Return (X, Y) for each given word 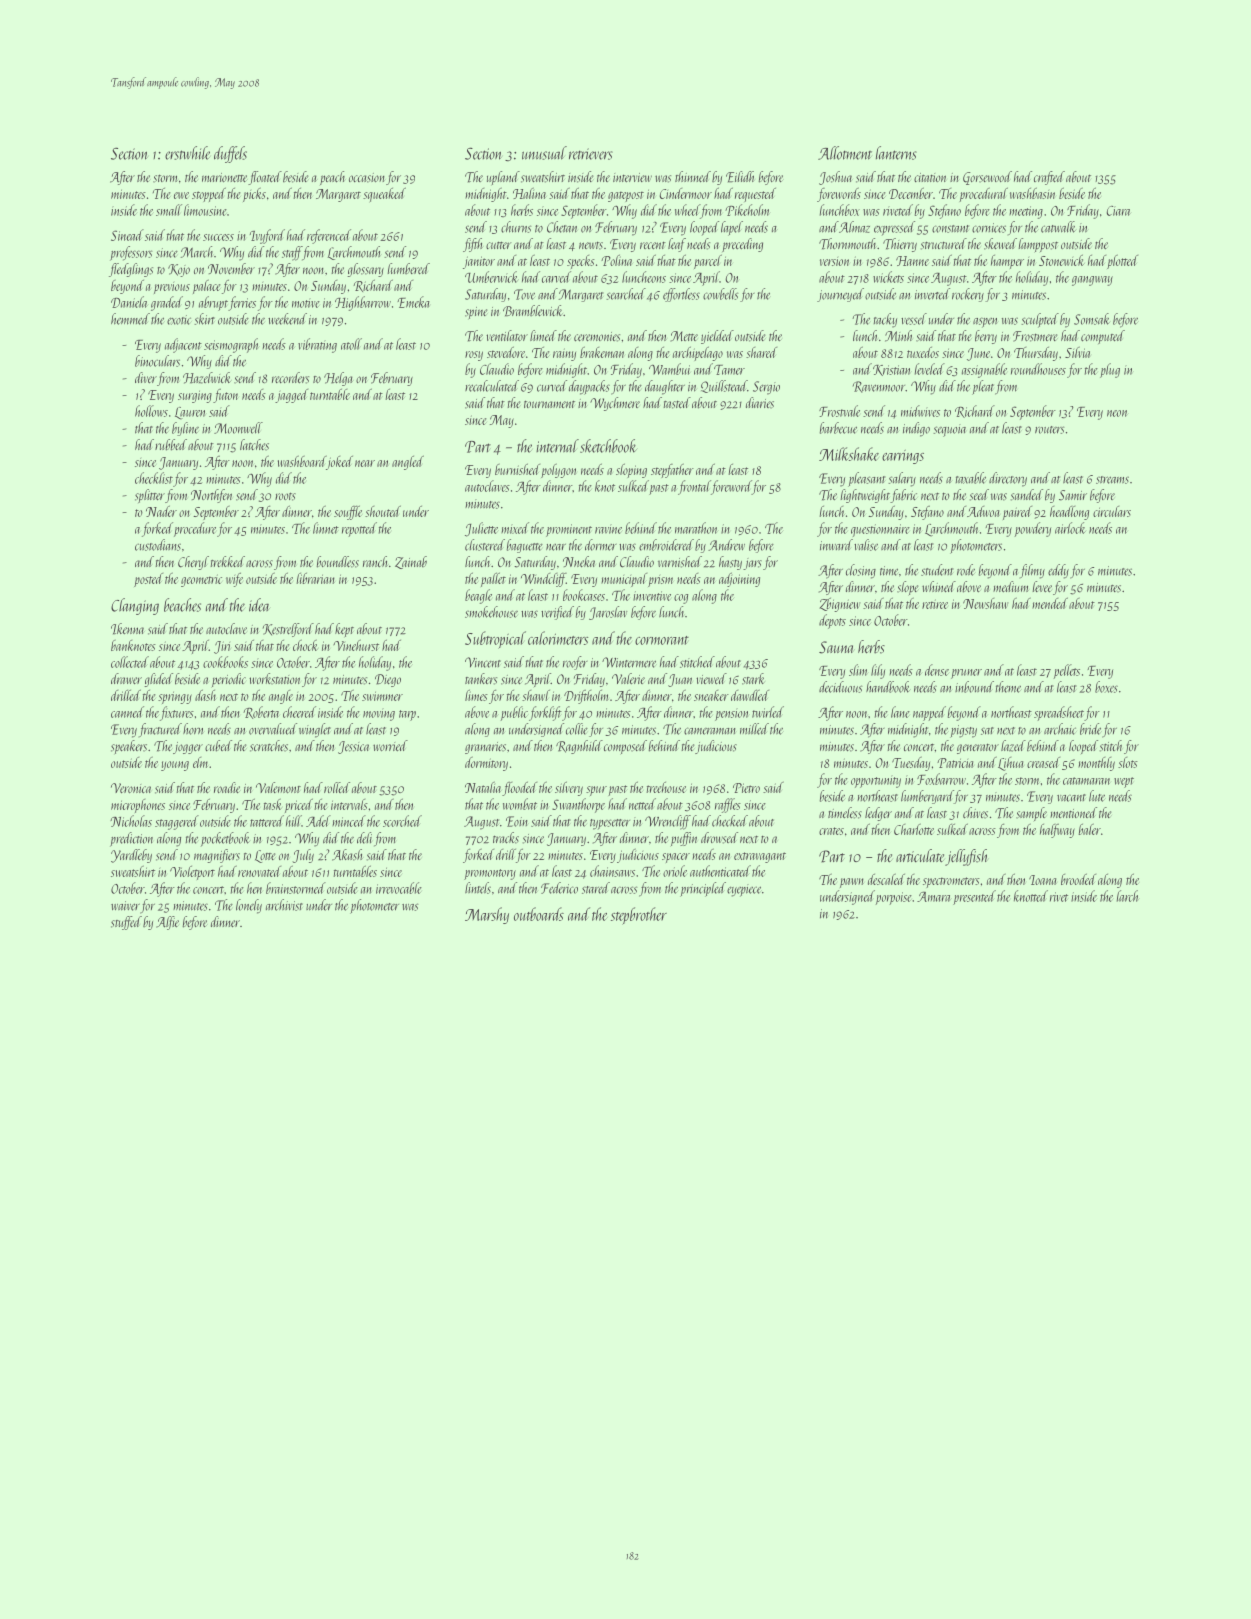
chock (305, 645)
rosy (474, 356)
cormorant (662, 640)
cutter (498, 245)
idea (259, 605)
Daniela (129, 302)
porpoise (893, 898)
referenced (329, 236)
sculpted (1040, 320)
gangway (1092, 281)
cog (681, 599)
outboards (539, 914)
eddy (1058, 571)
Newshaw (985, 603)
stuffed (126, 923)
